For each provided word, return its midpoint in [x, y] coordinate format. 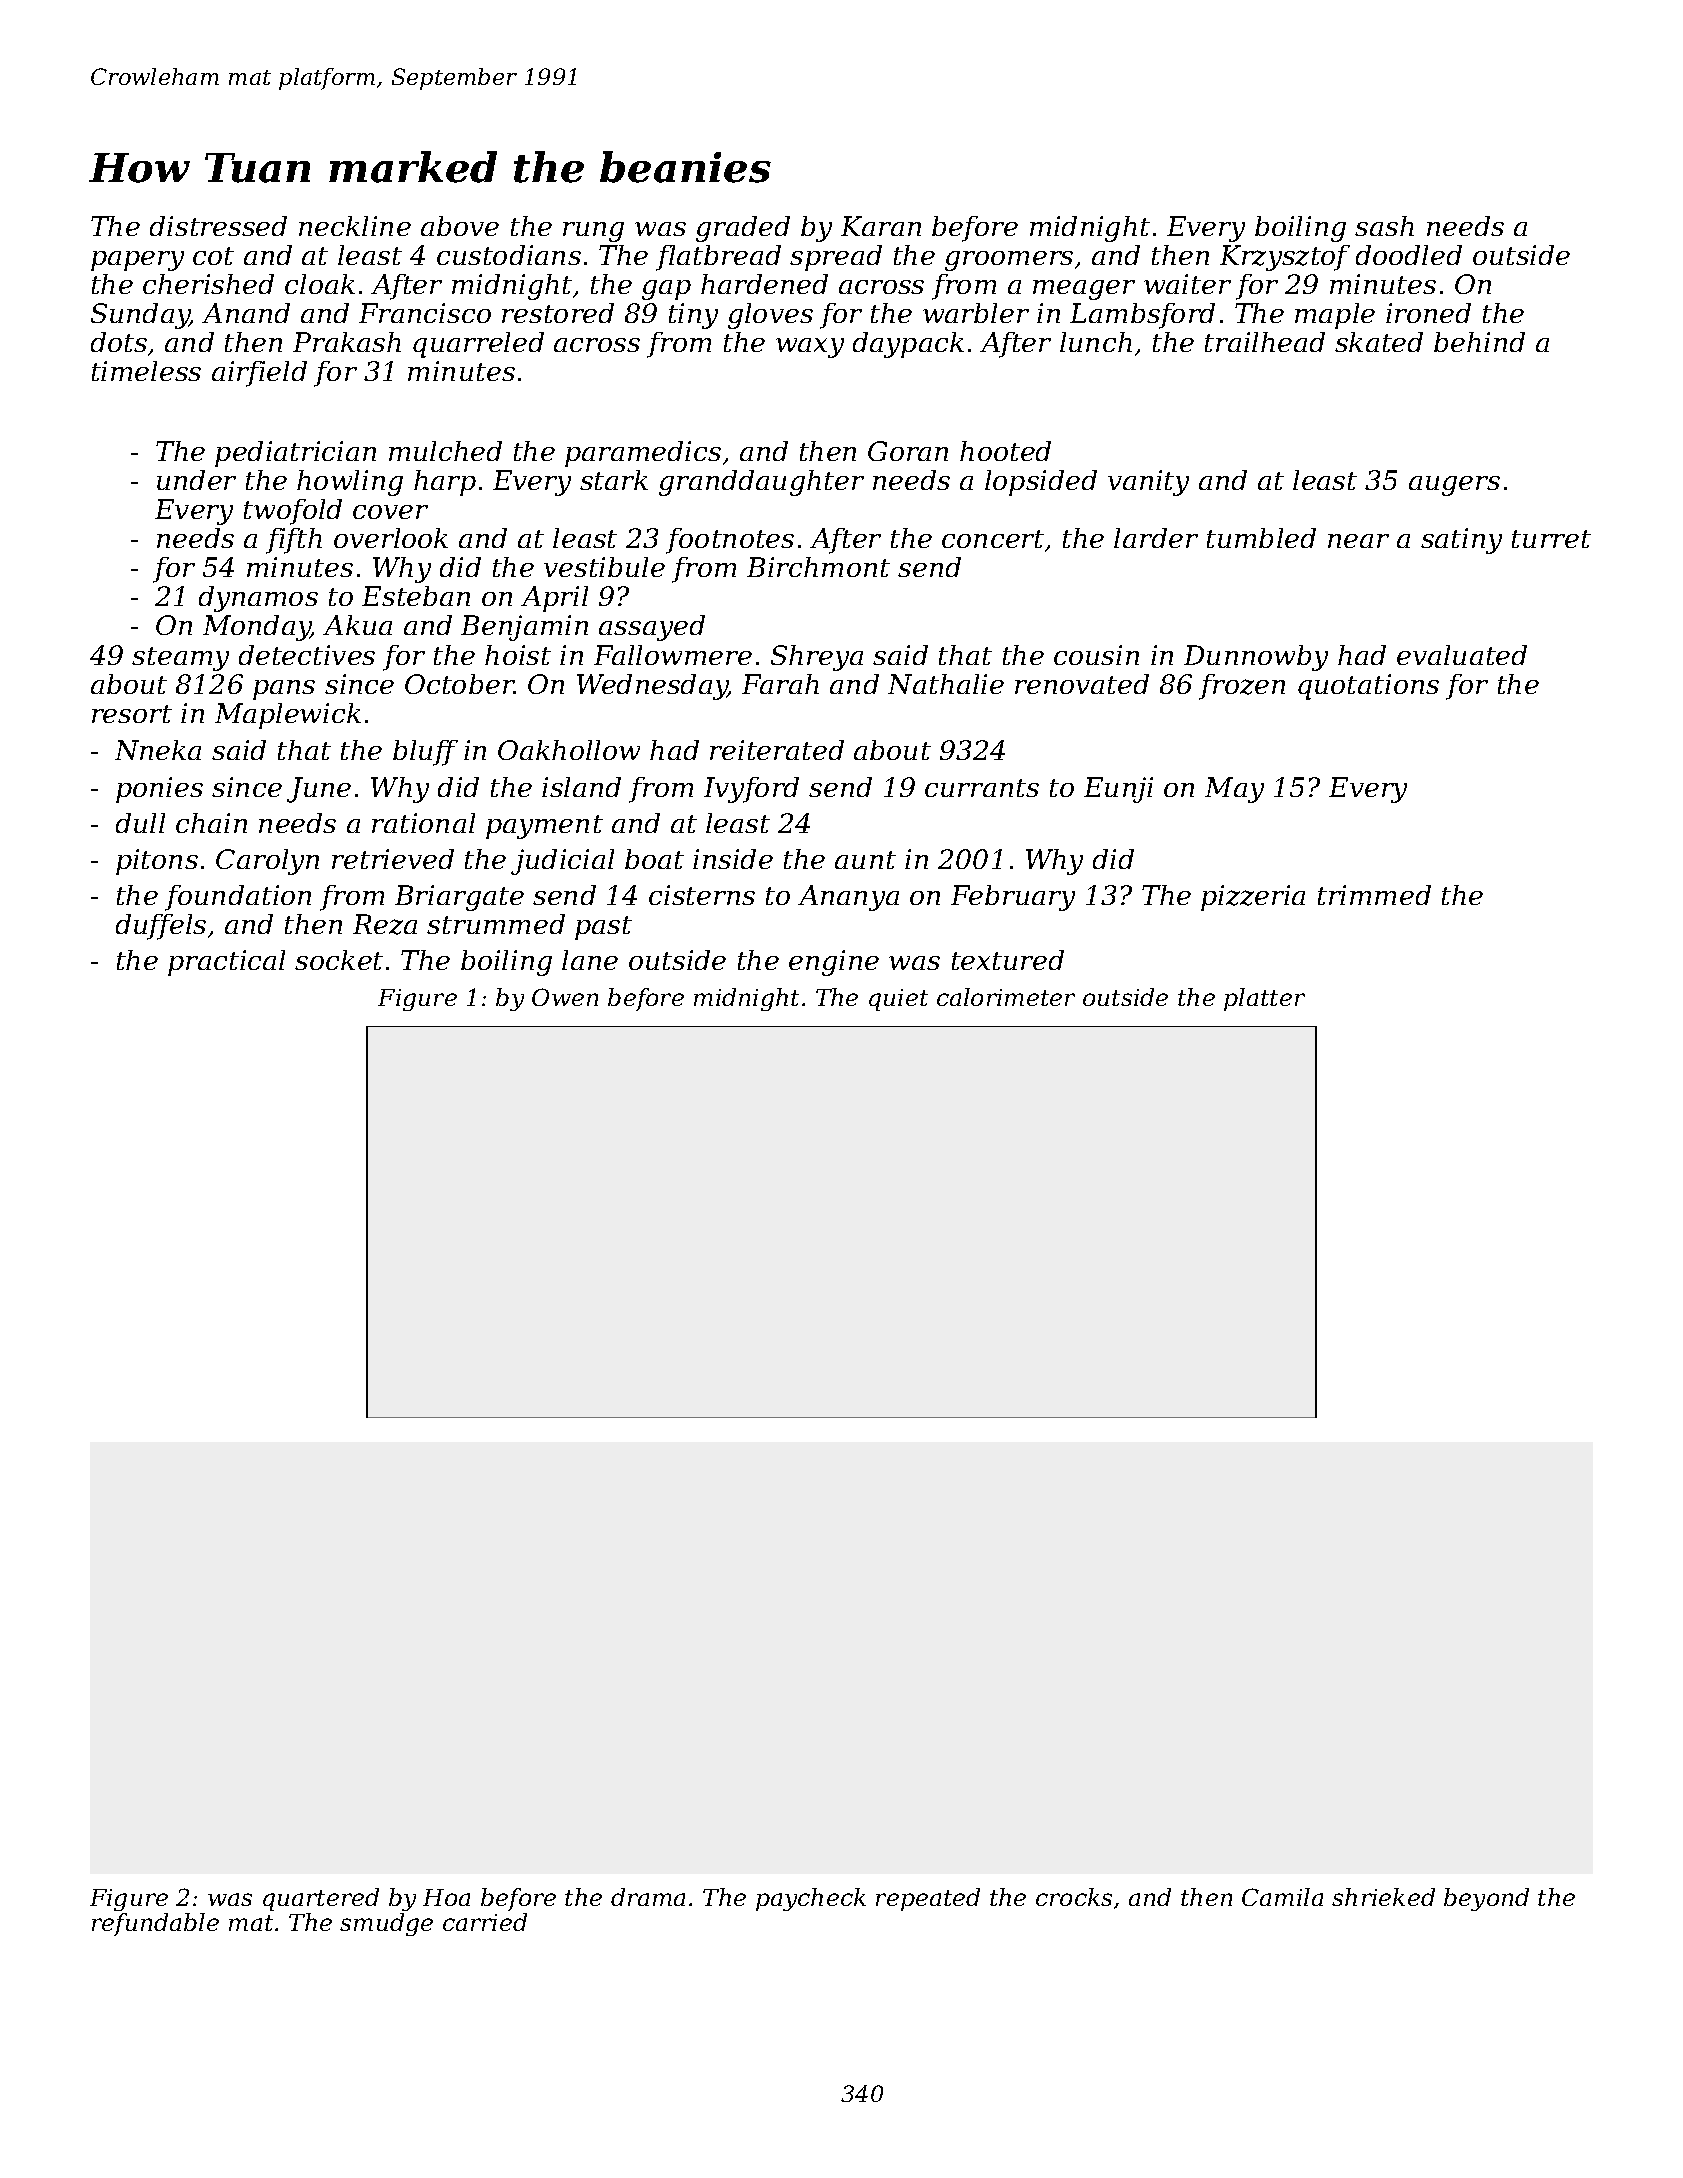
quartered [321, 1899]
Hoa [446, 1897]
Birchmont [818, 567]
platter [1264, 999]
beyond [1486, 1899]
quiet [898, 1000]
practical [226, 963]
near [1358, 541]
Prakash [347, 342]
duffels [161, 927]
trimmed [1374, 895]
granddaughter [761, 483]
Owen [565, 997]
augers [1454, 486]
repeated [928, 1899]
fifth [294, 541]
